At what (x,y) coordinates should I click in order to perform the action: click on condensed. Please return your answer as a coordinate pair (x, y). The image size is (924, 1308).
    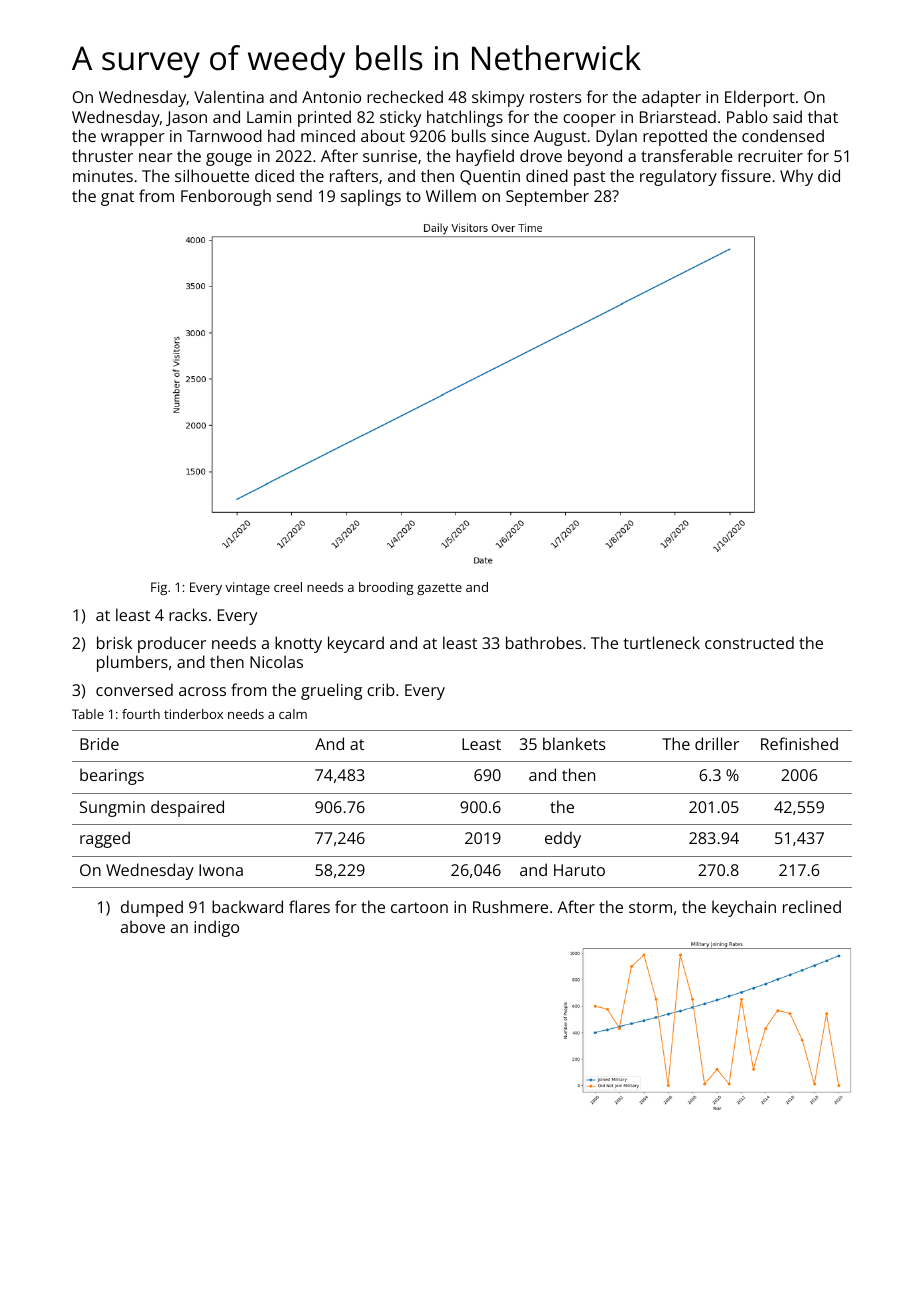
    Looking at the image, I should click on (783, 135).
